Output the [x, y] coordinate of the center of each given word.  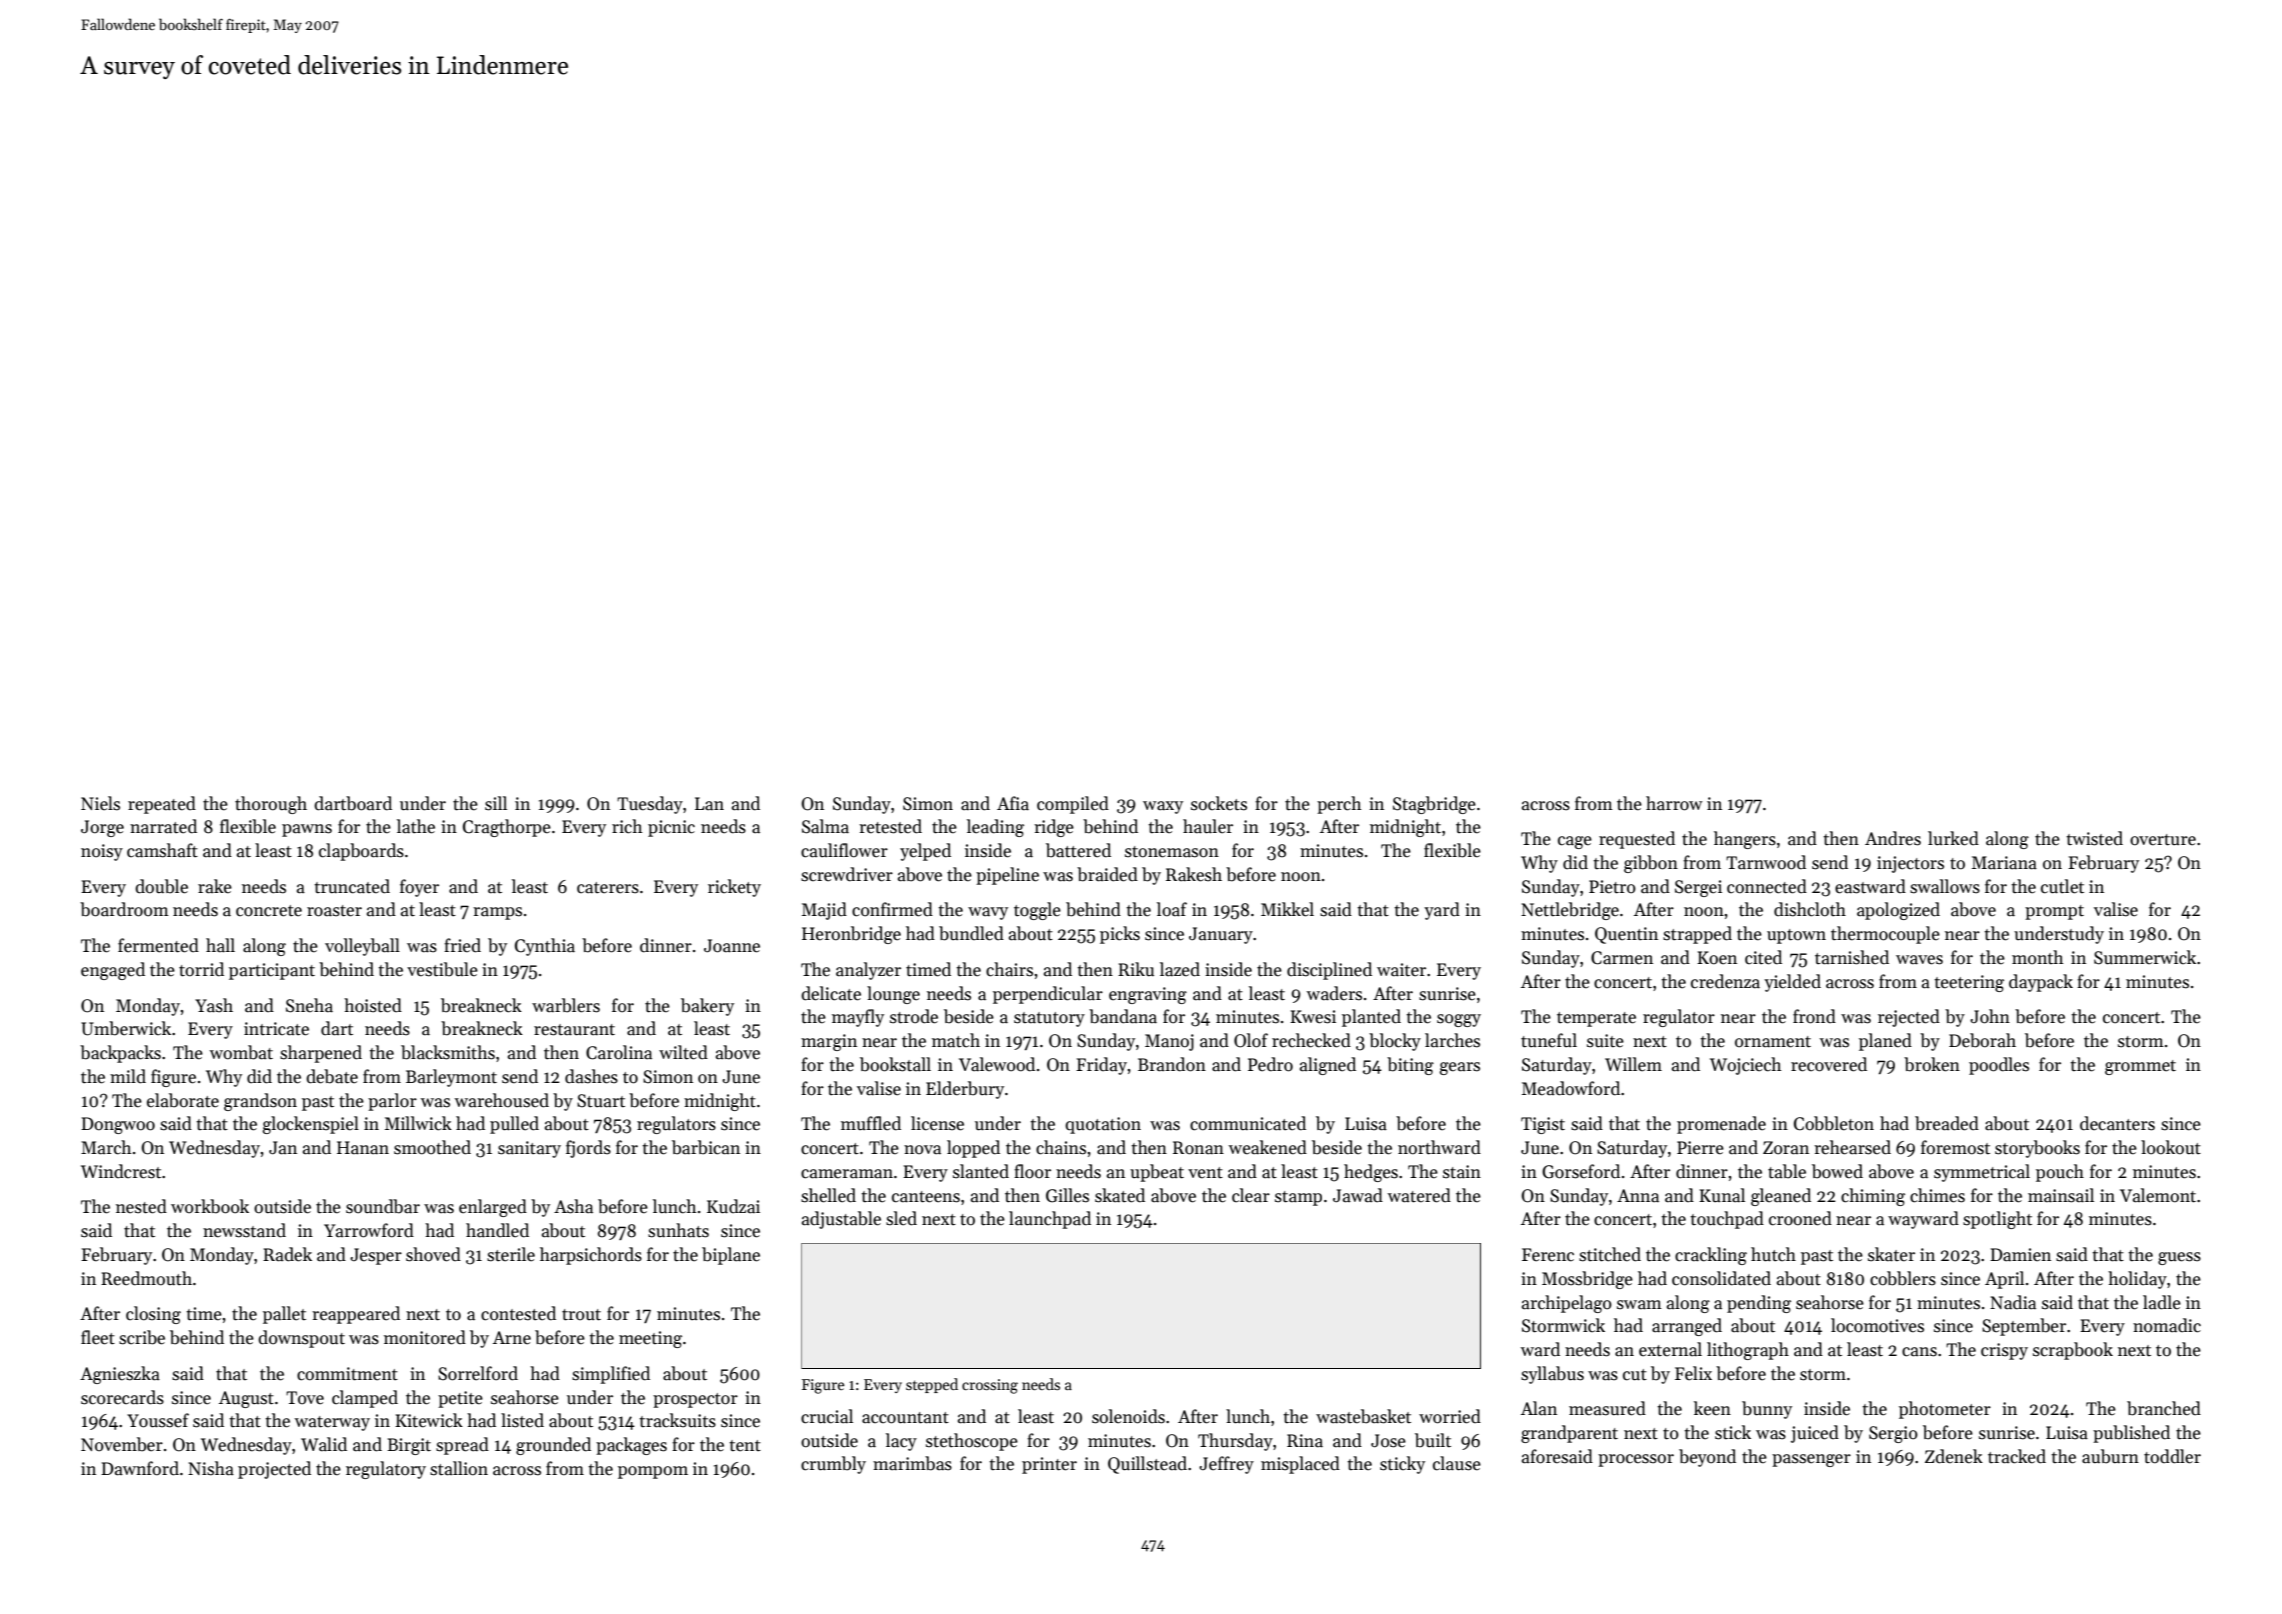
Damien [2020, 1255]
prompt [2054, 912]
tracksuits [677, 1420]
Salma [825, 826]
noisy [102, 852]
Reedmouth [146, 1278]
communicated [1248, 1123]
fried [462, 945]
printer [1049, 1465]
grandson [260, 1102]
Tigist [1543, 1125]
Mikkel [1287, 909]
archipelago [1567, 1304]
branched [2164, 1408]
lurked [1953, 838]
